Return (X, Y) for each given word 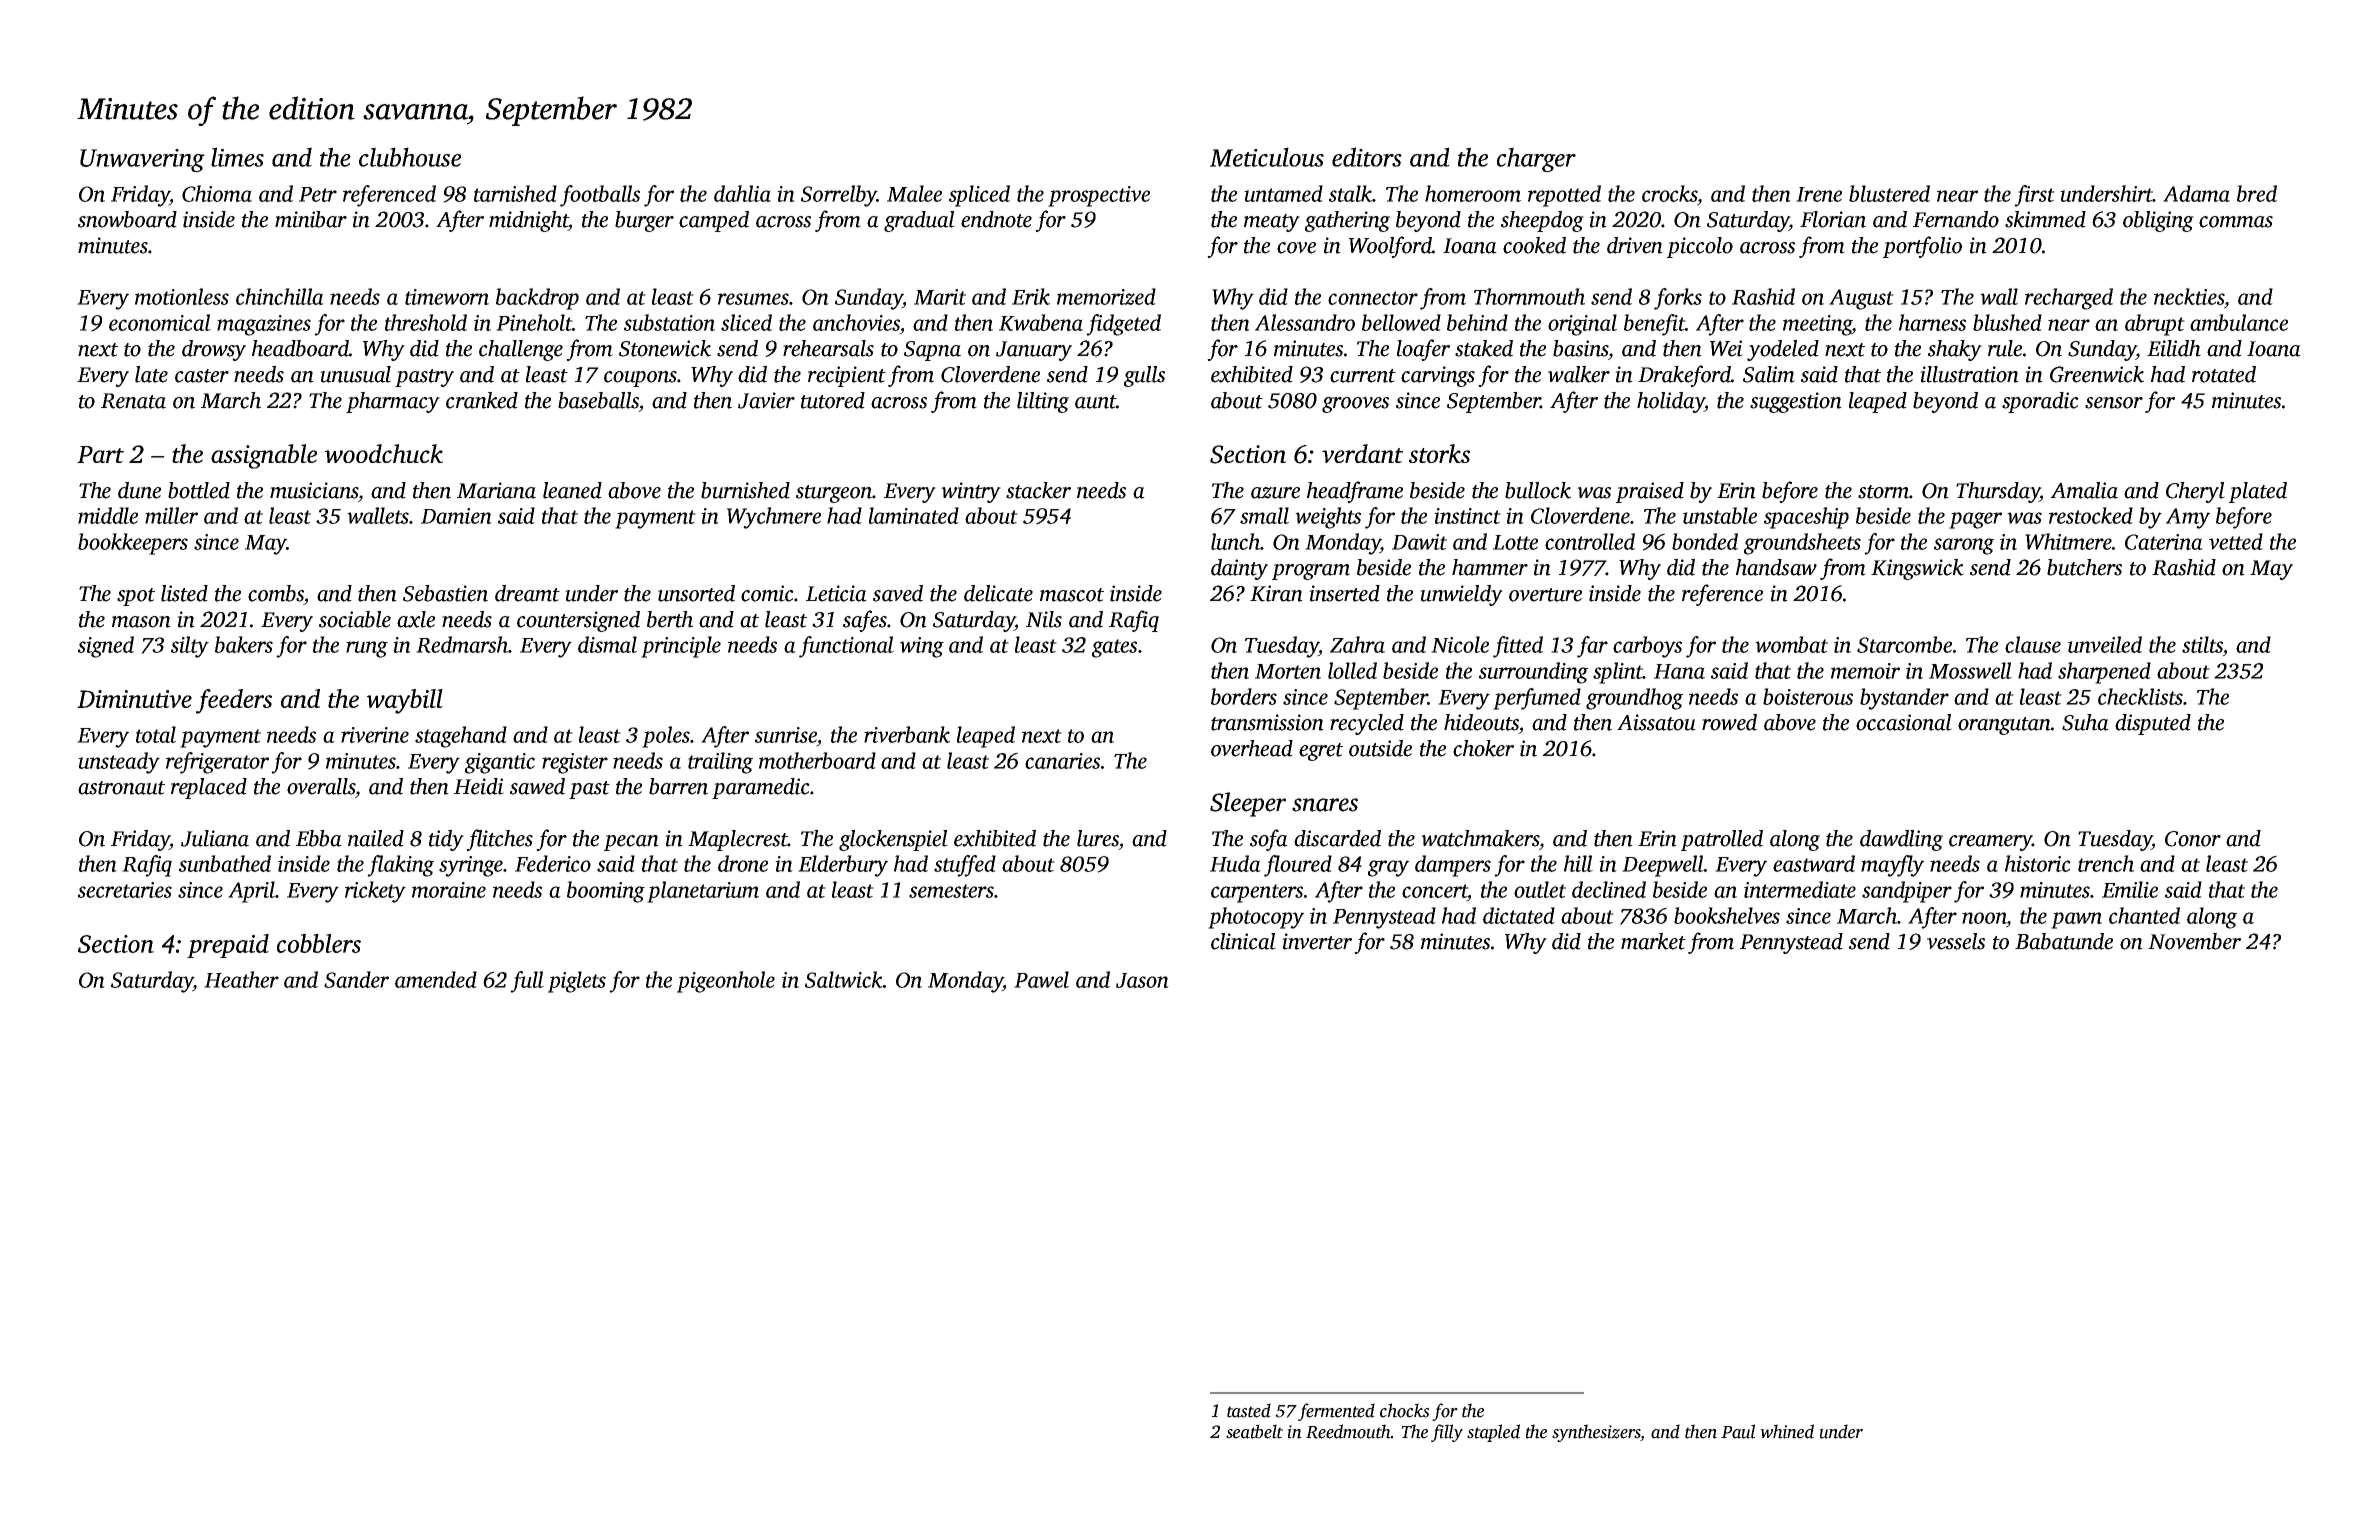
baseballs (598, 400)
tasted (1249, 1410)
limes (237, 157)
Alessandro (1305, 322)
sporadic (2040, 402)
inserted (1344, 593)
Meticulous (1267, 157)
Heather (241, 979)
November (2194, 941)
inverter (1317, 941)
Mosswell (1970, 670)
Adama (2196, 193)
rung (367, 649)
